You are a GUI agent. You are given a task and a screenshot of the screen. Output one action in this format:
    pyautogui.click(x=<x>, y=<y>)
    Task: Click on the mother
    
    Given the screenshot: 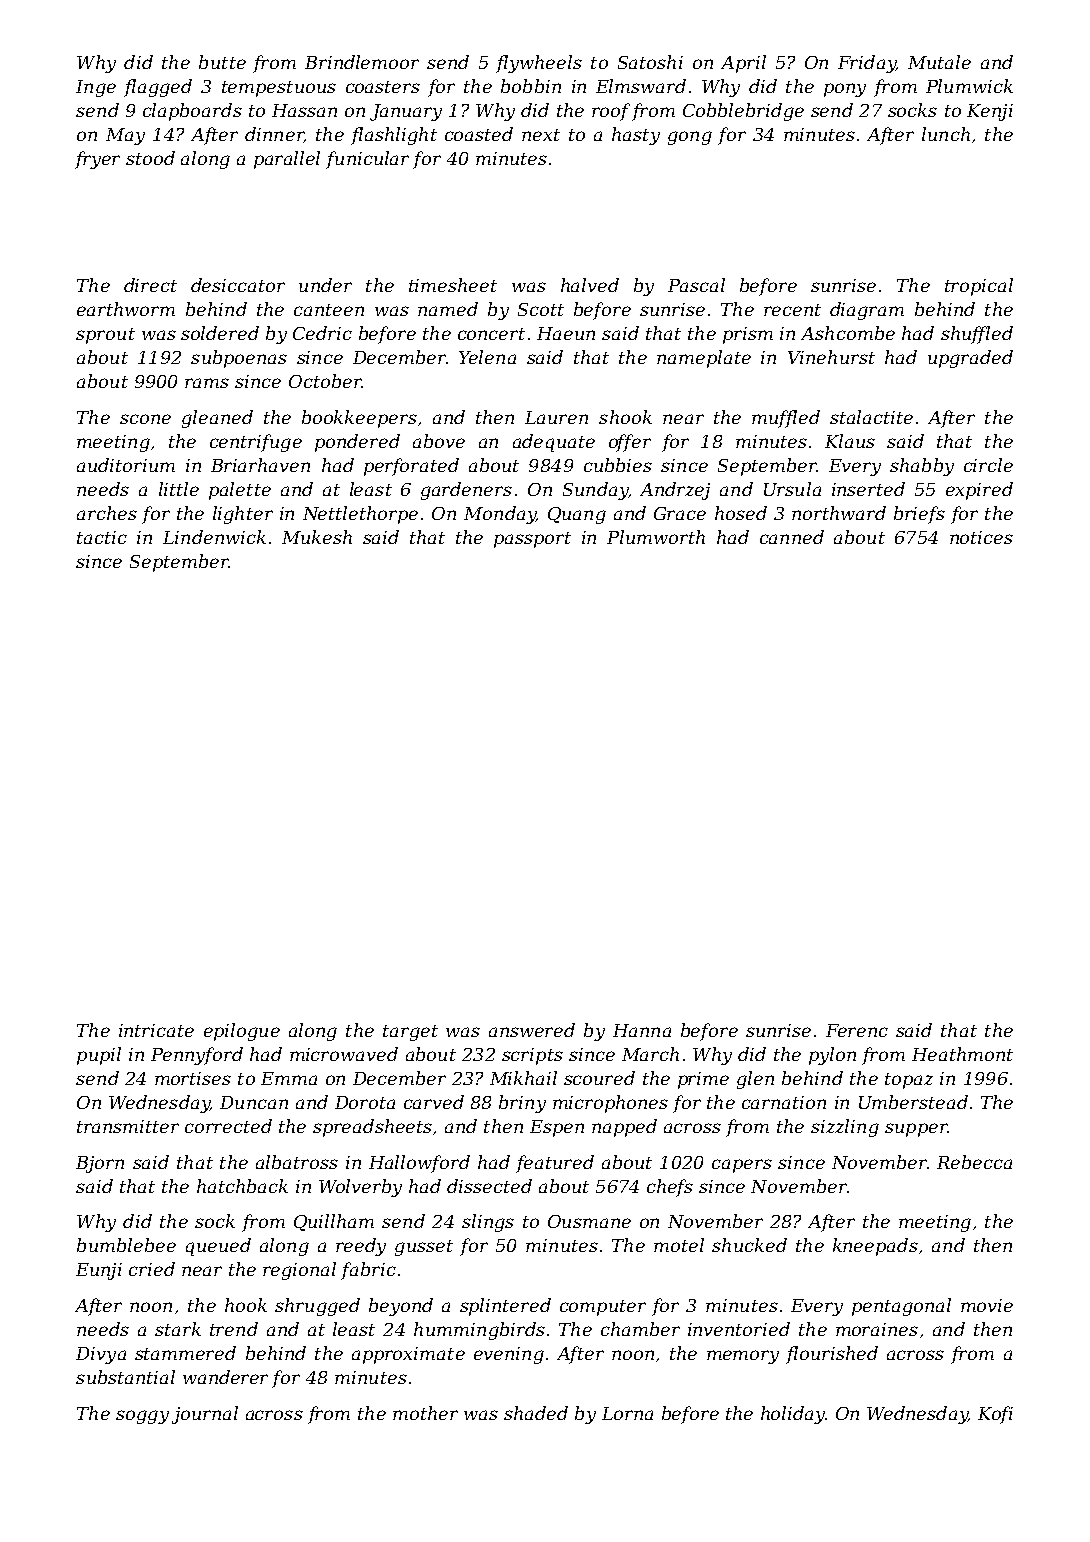 What is the action you would take?
    pyautogui.click(x=425, y=1413)
